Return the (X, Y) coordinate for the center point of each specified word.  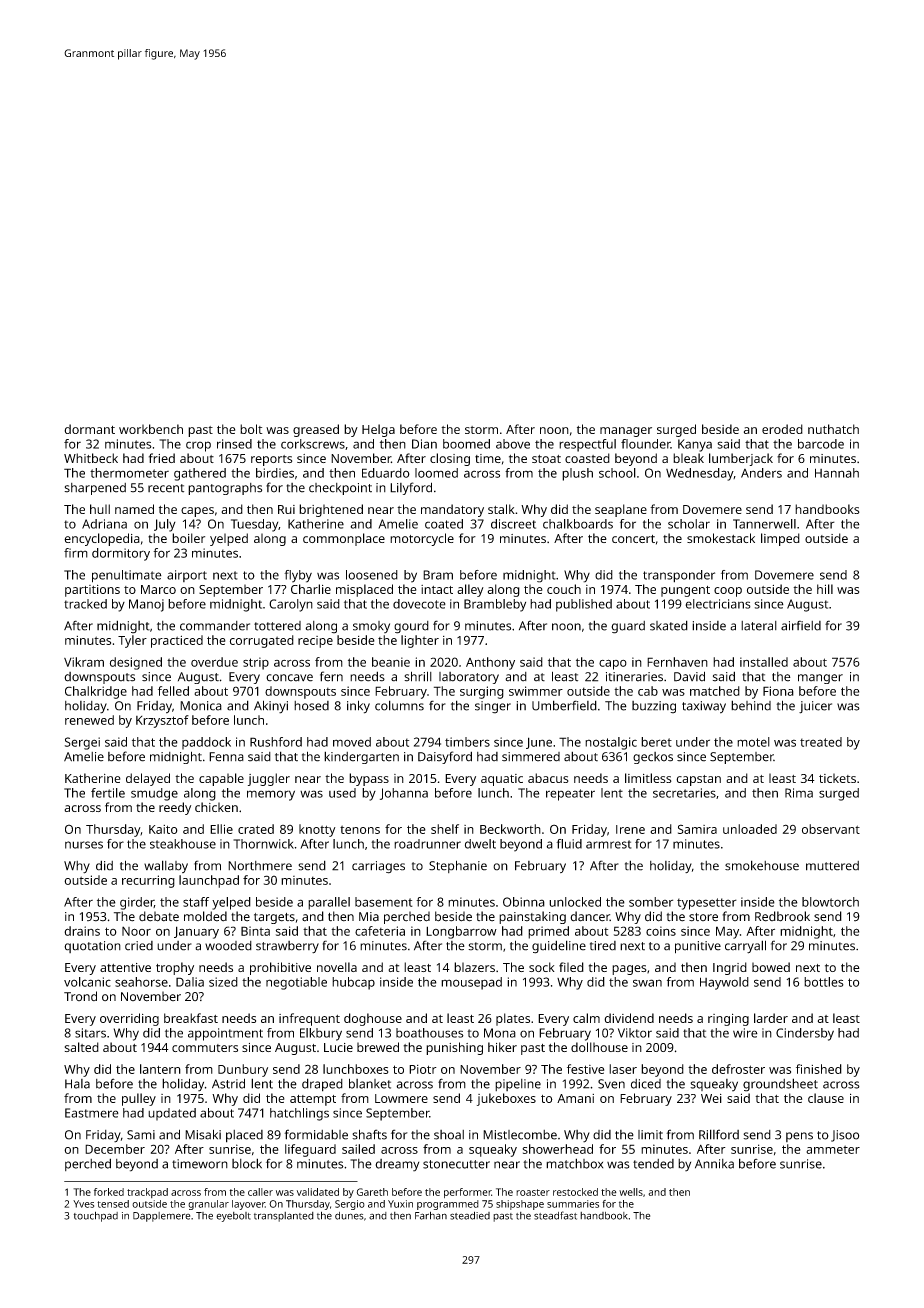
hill (825, 589)
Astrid (228, 1083)
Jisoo (845, 1136)
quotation (92, 947)
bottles (824, 982)
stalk (501, 509)
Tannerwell (764, 524)
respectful (587, 445)
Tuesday (254, 525)
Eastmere (92, 1113)
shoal (449, 1135)
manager (626, 432)
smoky (371, 627)
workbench (151, 429)
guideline (559, 947)
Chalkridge (96, 692)
